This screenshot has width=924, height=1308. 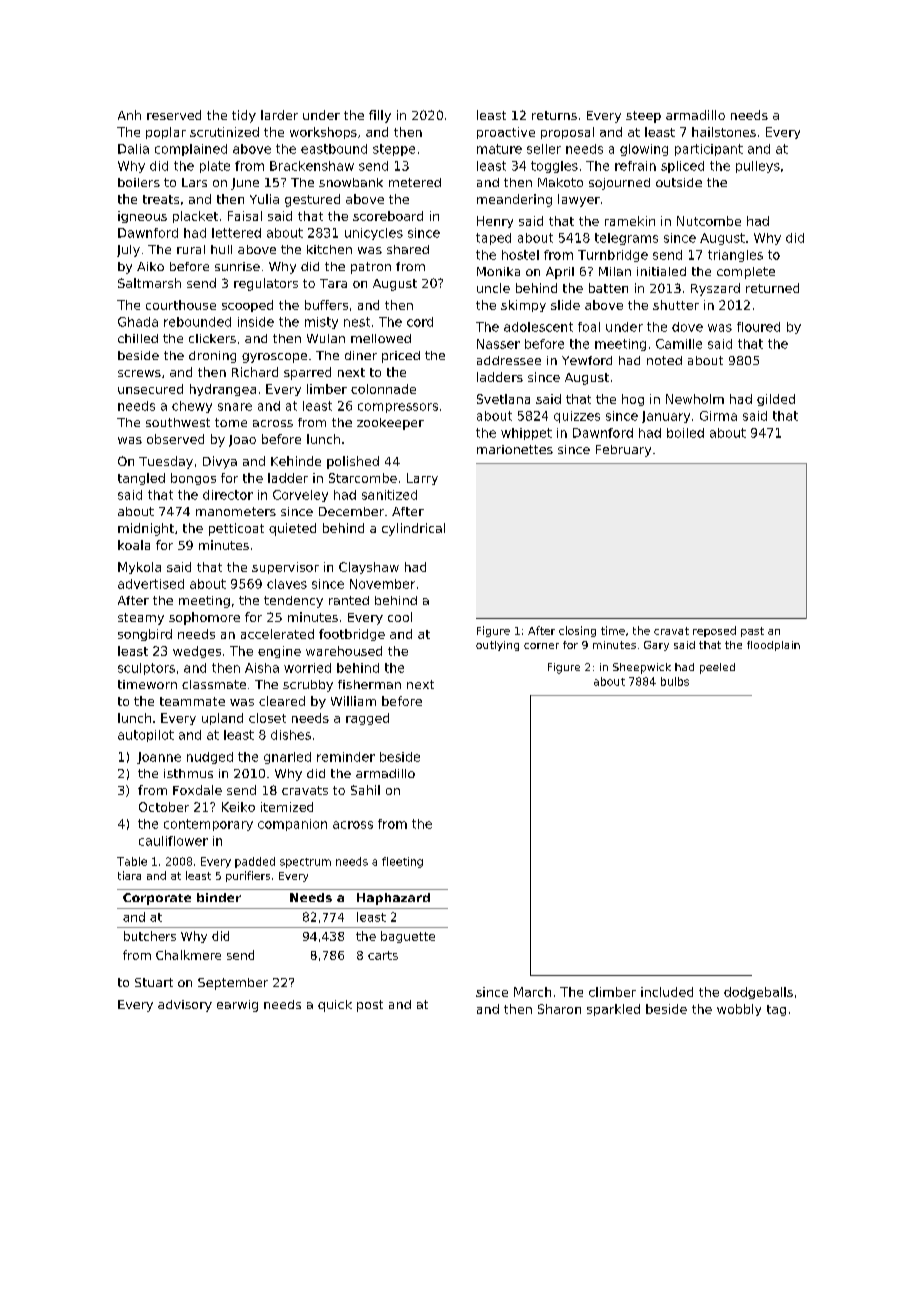 What do you see at coordinates (150, 389) in the screenshot?
I see `unsecured` at bounding box center [150, 389].
